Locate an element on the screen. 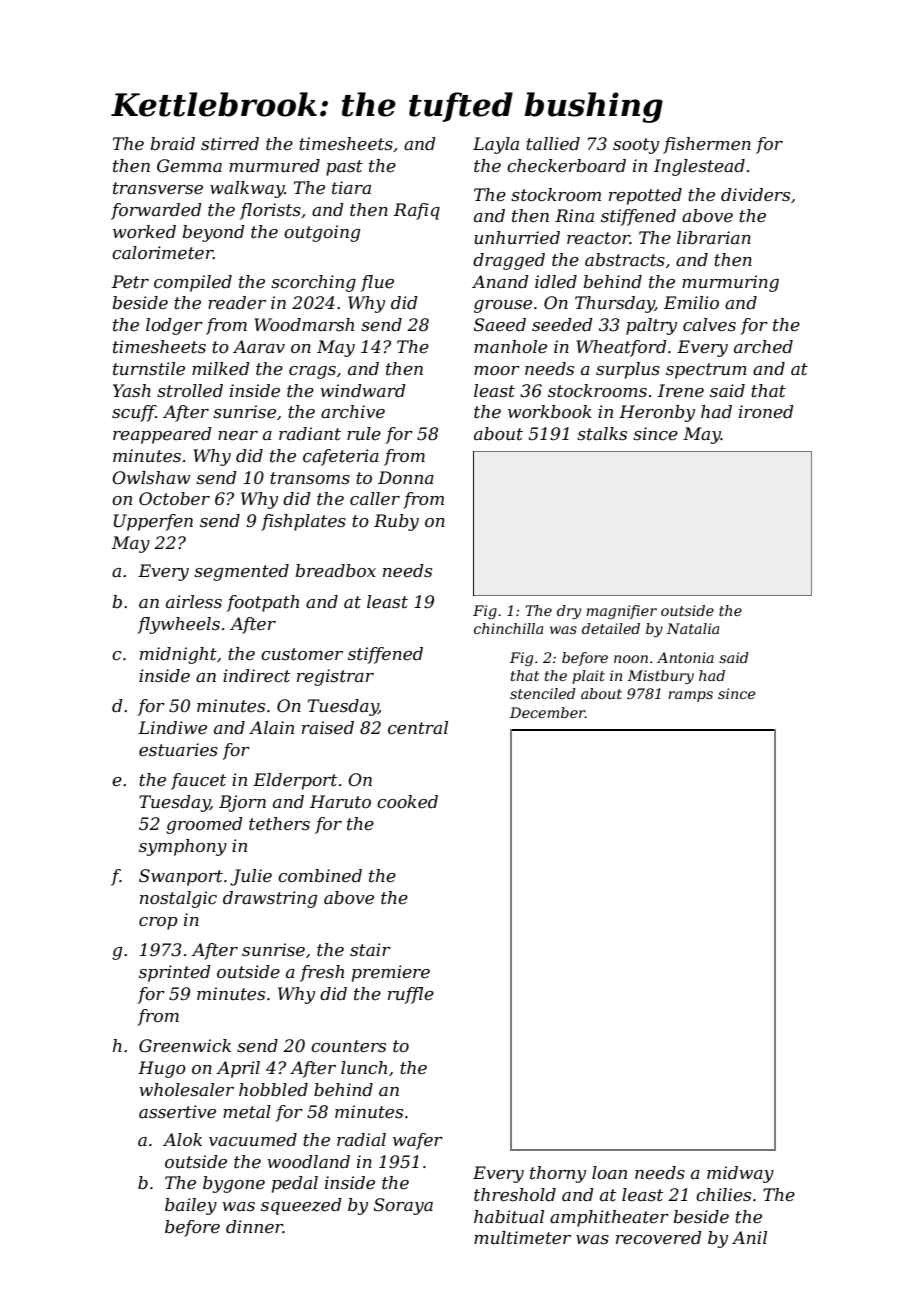 This screenshot has width=924, height=1314. sprinted is located at coordinates (175, 973).
